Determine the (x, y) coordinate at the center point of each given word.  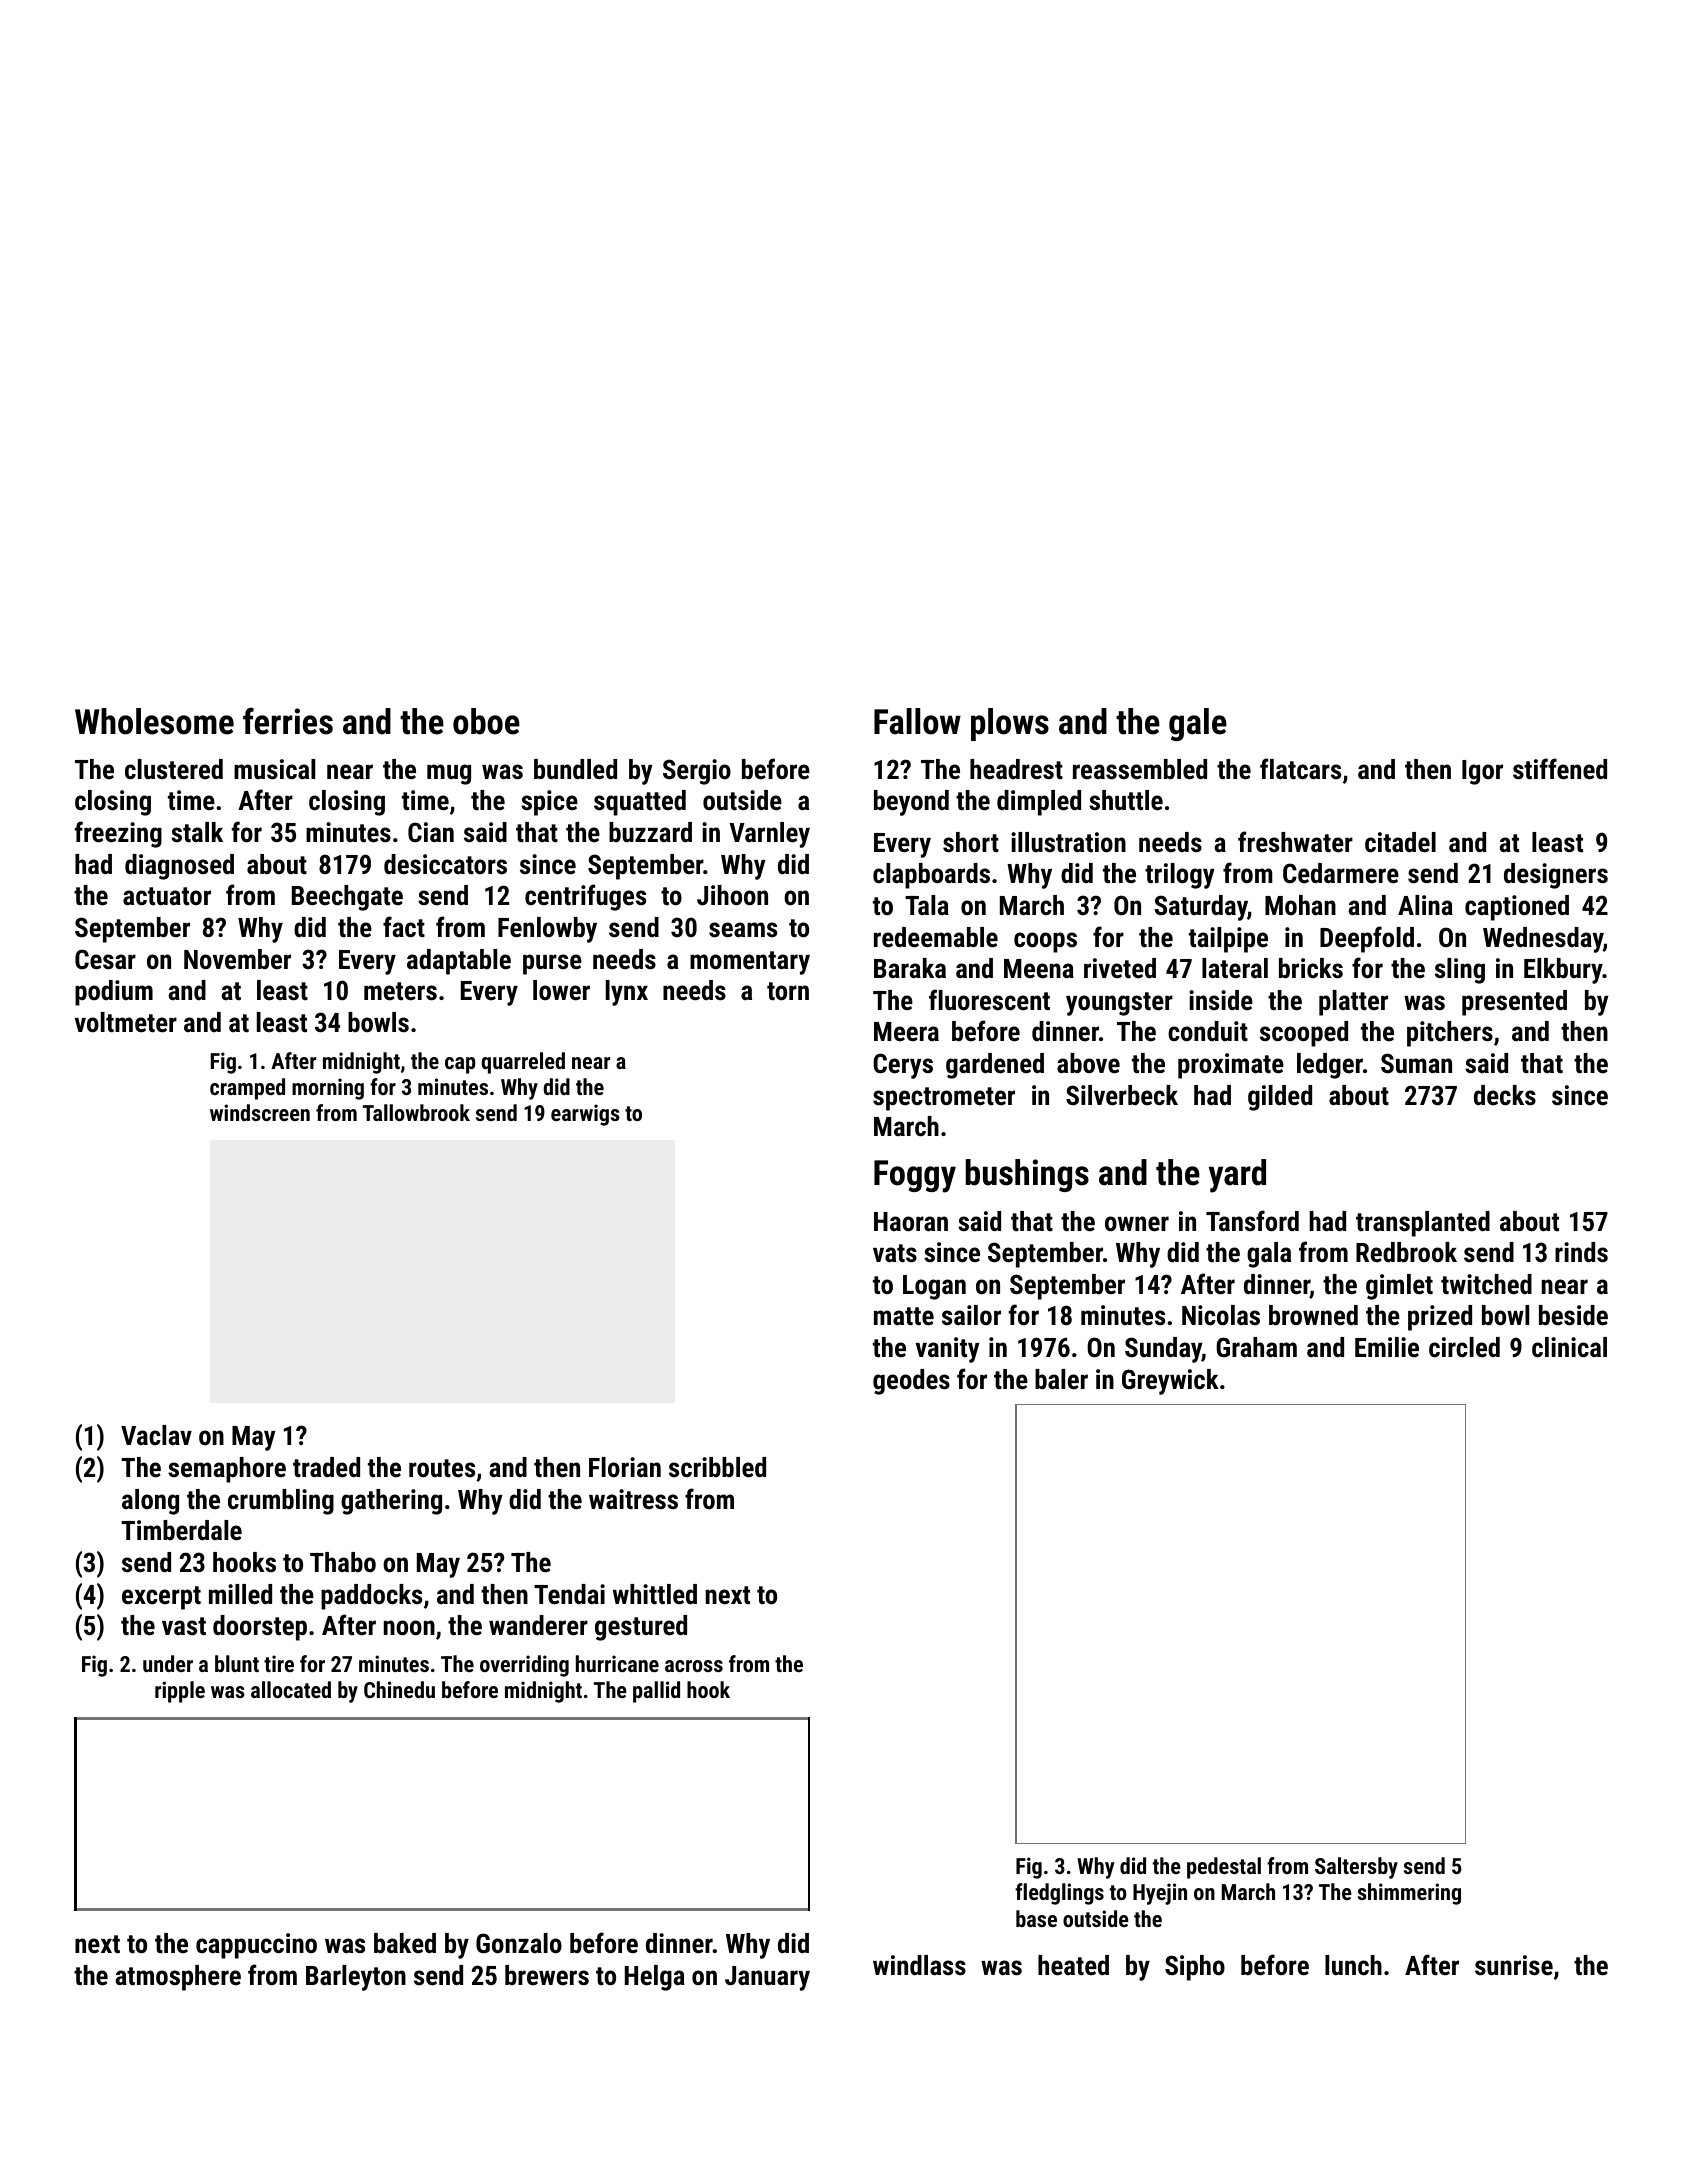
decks (1505, 1095)
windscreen (260, 1112)
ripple (180, 1692)
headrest (1016, 769)
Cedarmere (1341, 873)
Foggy (915, 1176)
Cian (431, 832)
